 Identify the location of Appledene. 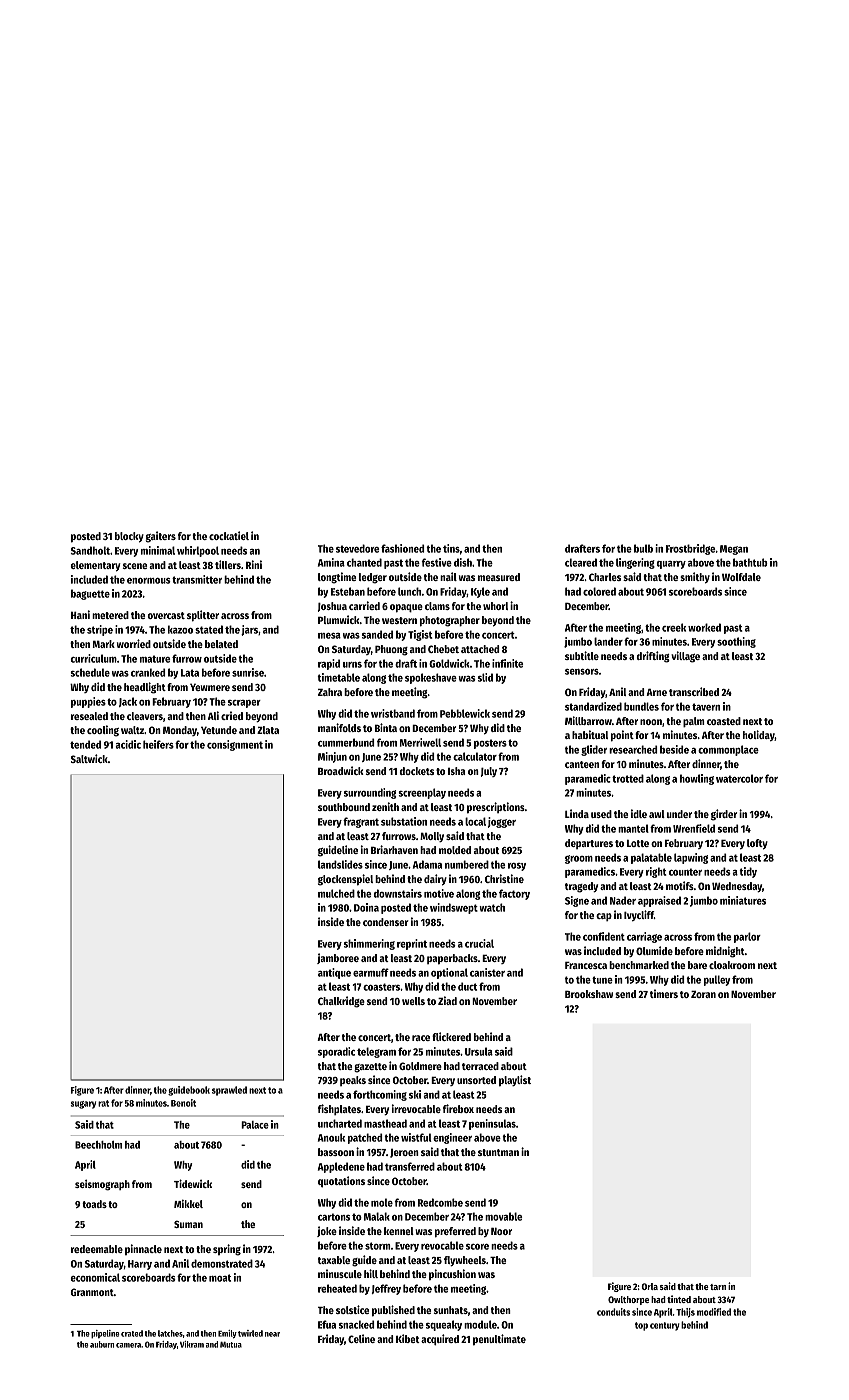
(341, 1167).
